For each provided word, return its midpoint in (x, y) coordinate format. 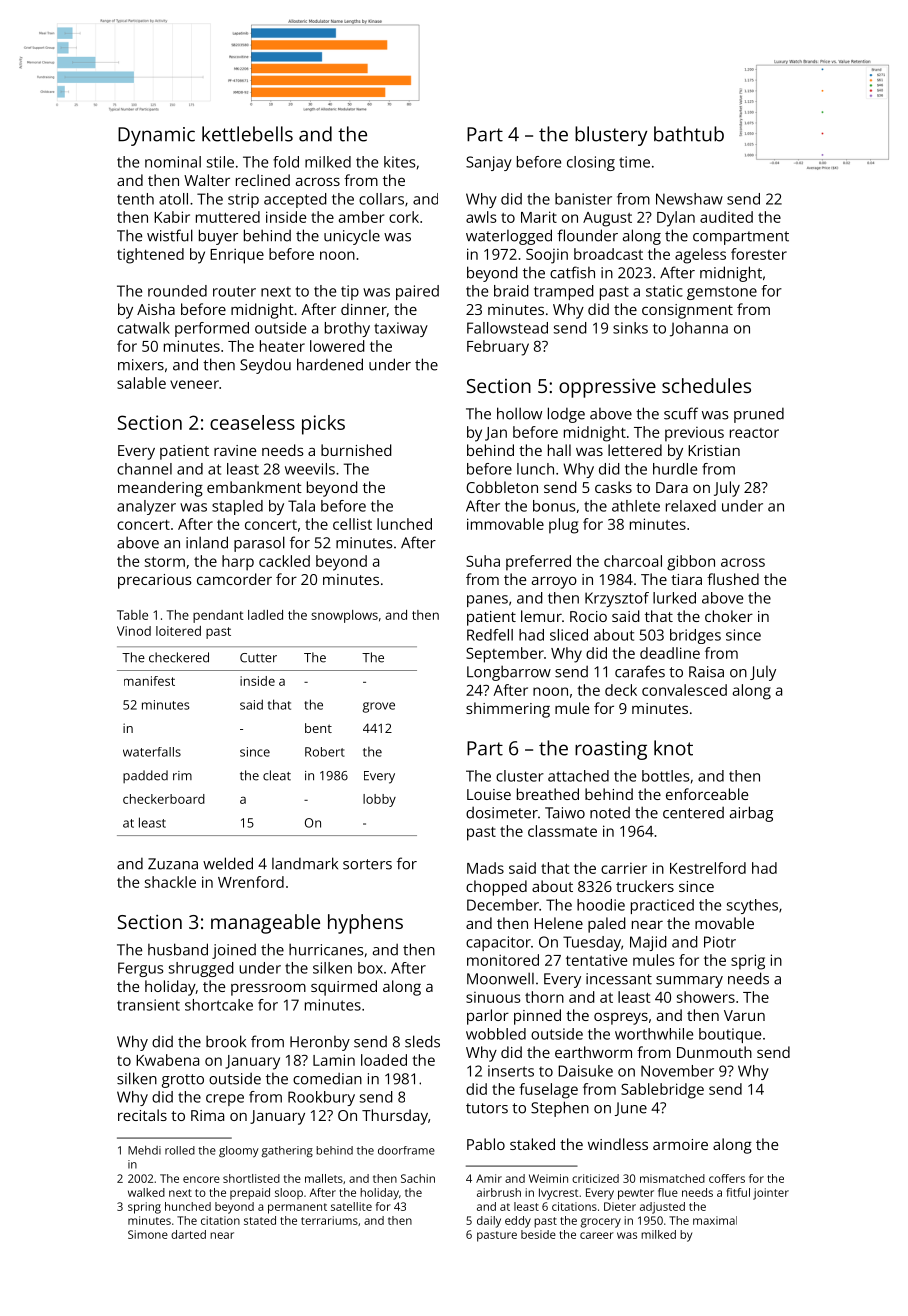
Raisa (706, 672)
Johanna (699, 329)
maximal (715, 1220)
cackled (284, 561)
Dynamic (156, 136)
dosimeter (502, 813)
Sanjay (489, 163)
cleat (277, 775)
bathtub (689, 134)
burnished (356, 450)
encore (201, 1179)
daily (489, 1222)
